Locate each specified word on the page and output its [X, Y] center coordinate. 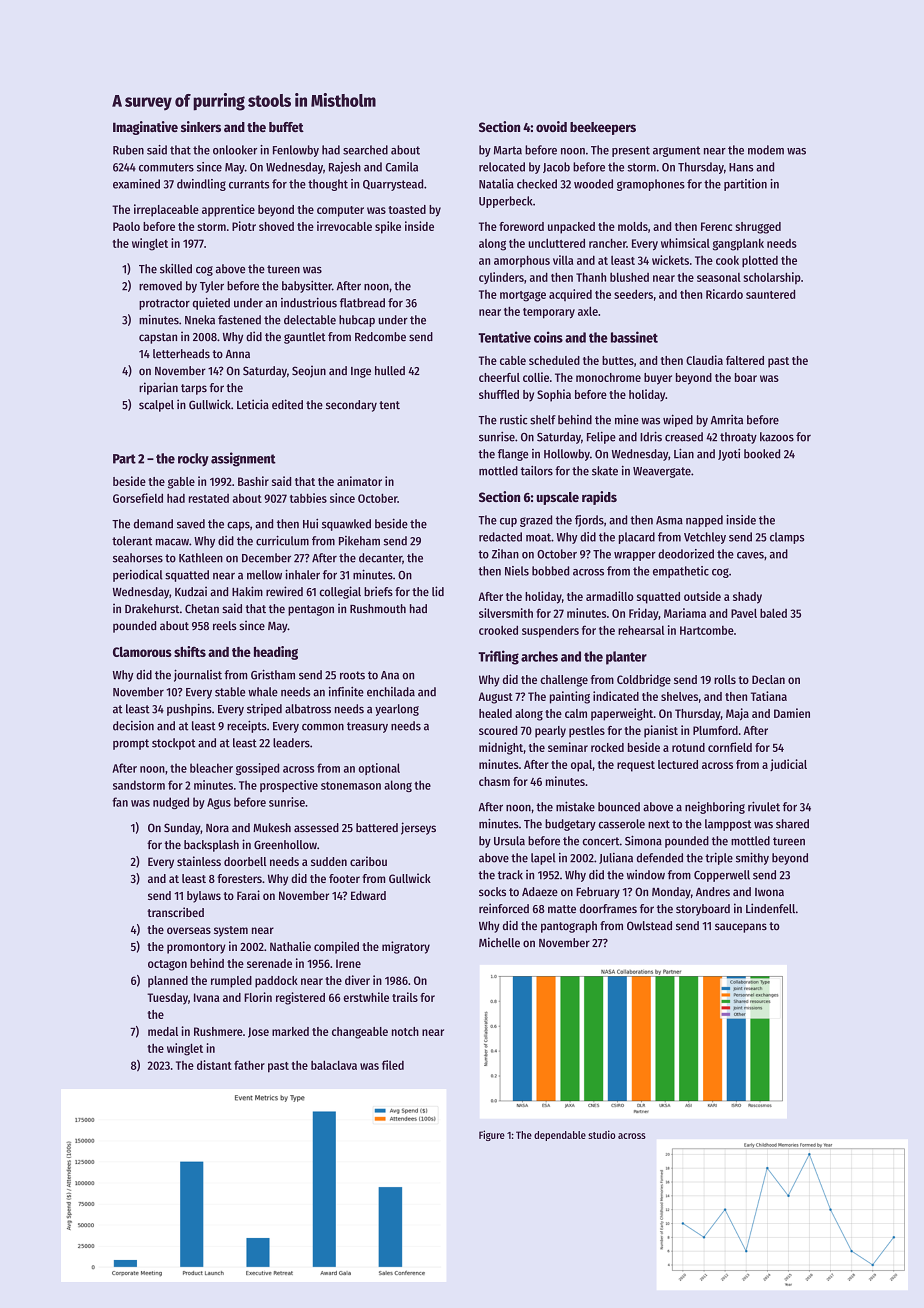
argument [676, 151]
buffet [286, 127]
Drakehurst [152, 609]
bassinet [634, 337]
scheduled [554, 360]
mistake [575, 806]
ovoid [551, 126]
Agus [219, 803]
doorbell [245, 861]
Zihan [505, 554]
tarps [194, 389]
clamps [787, 538]
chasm [494, 781]
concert [601, 841]
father [249, 1065]
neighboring [715, 808]
